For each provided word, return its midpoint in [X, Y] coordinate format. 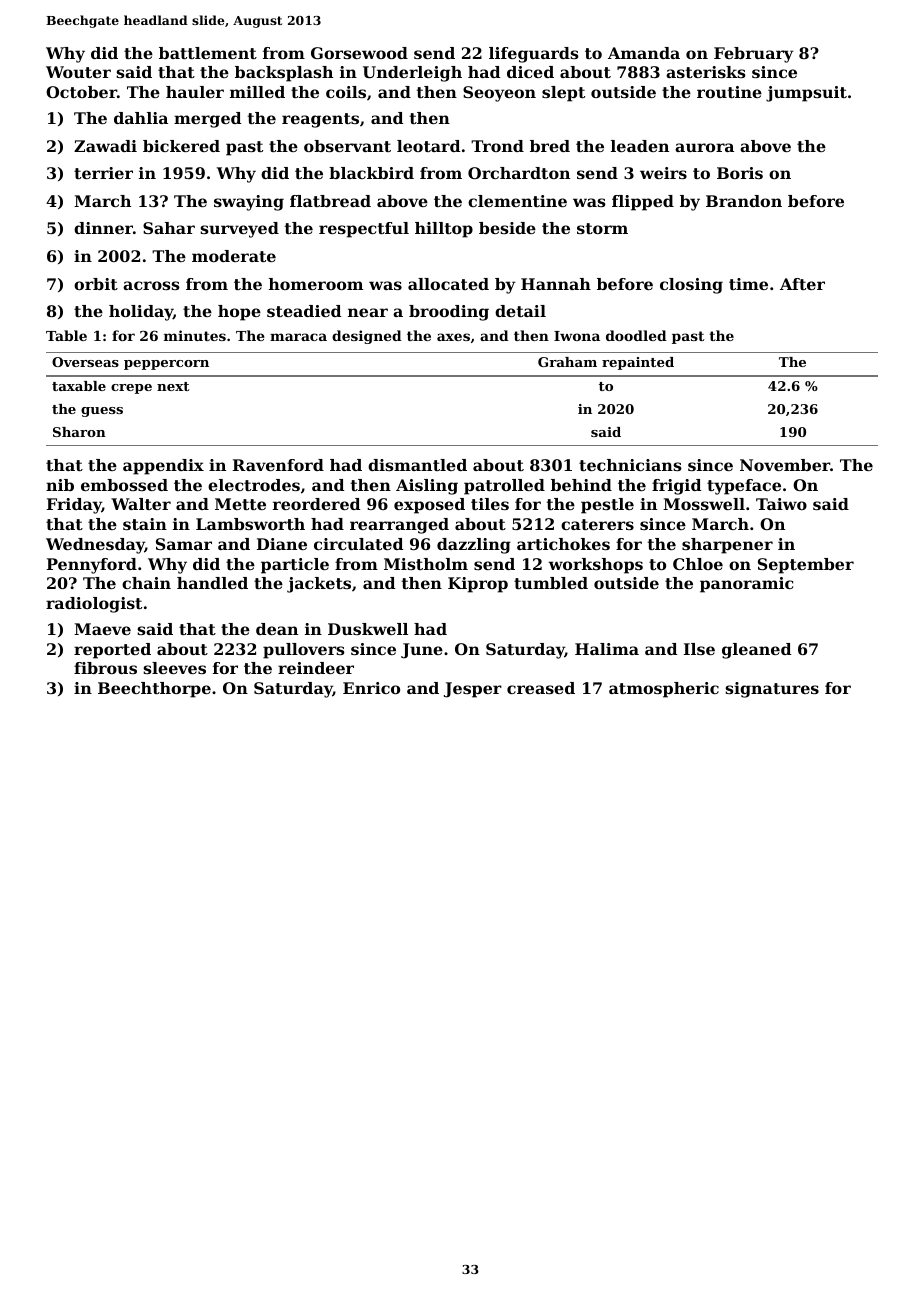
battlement [208, 53]
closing [691, 286]
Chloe [698, 564]
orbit [96, 284]
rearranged [399, 526]
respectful [364, 230]
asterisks [706, 72]
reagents [320, 120]
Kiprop [478, 585]
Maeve [102, 629]
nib [60, 485]
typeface [744, 487]
